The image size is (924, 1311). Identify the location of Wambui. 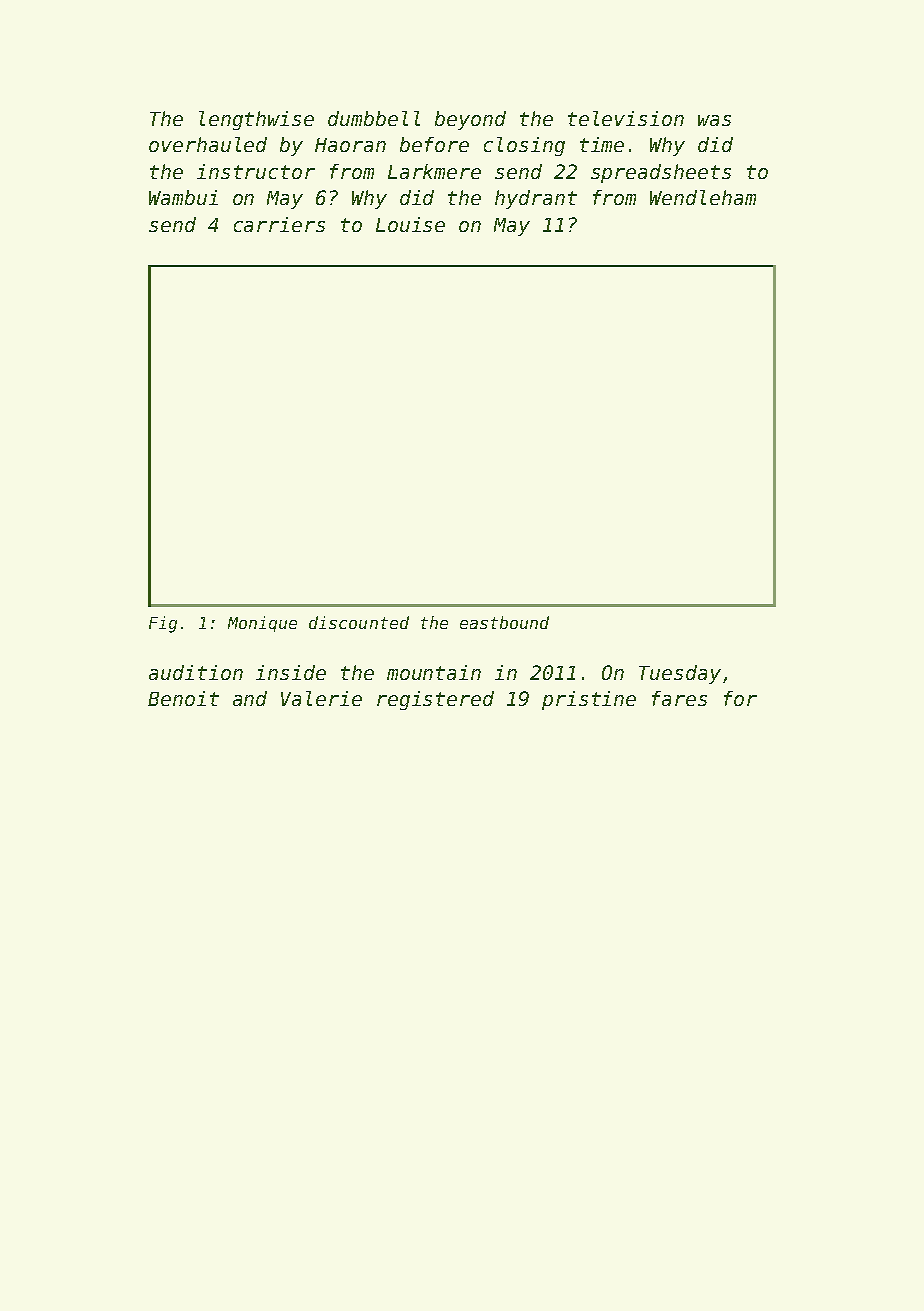
(183, 197).
